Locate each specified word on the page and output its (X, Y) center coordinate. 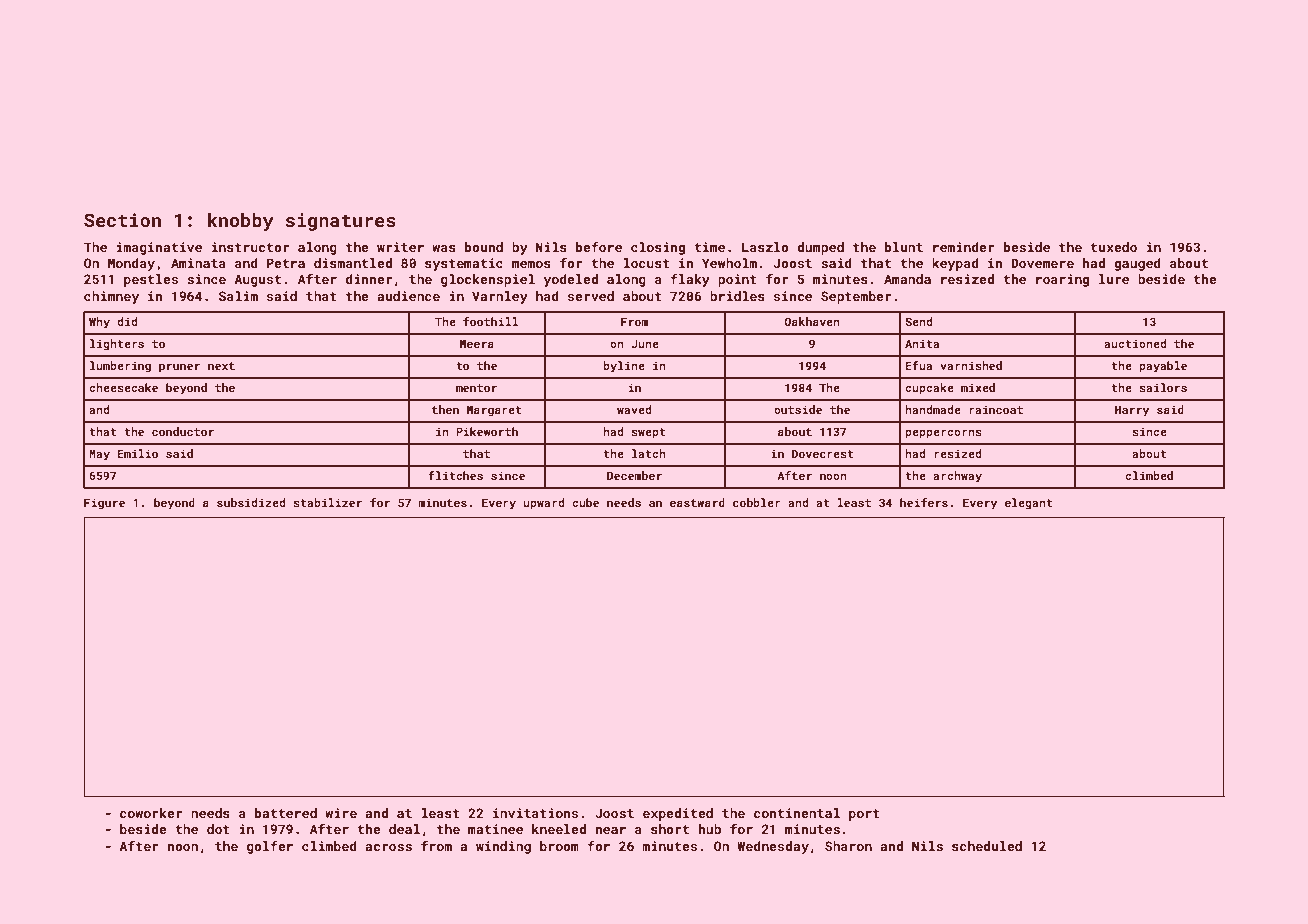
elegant (1028, 504)
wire (341, 813)
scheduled (987, 846)
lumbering (120, 367)
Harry (1132, 411)
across (388, 847)
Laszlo (765, 247)
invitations (535, 813)
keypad (955, 264)
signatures (341, 222)
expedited (678, 814)
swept (648, 433)
